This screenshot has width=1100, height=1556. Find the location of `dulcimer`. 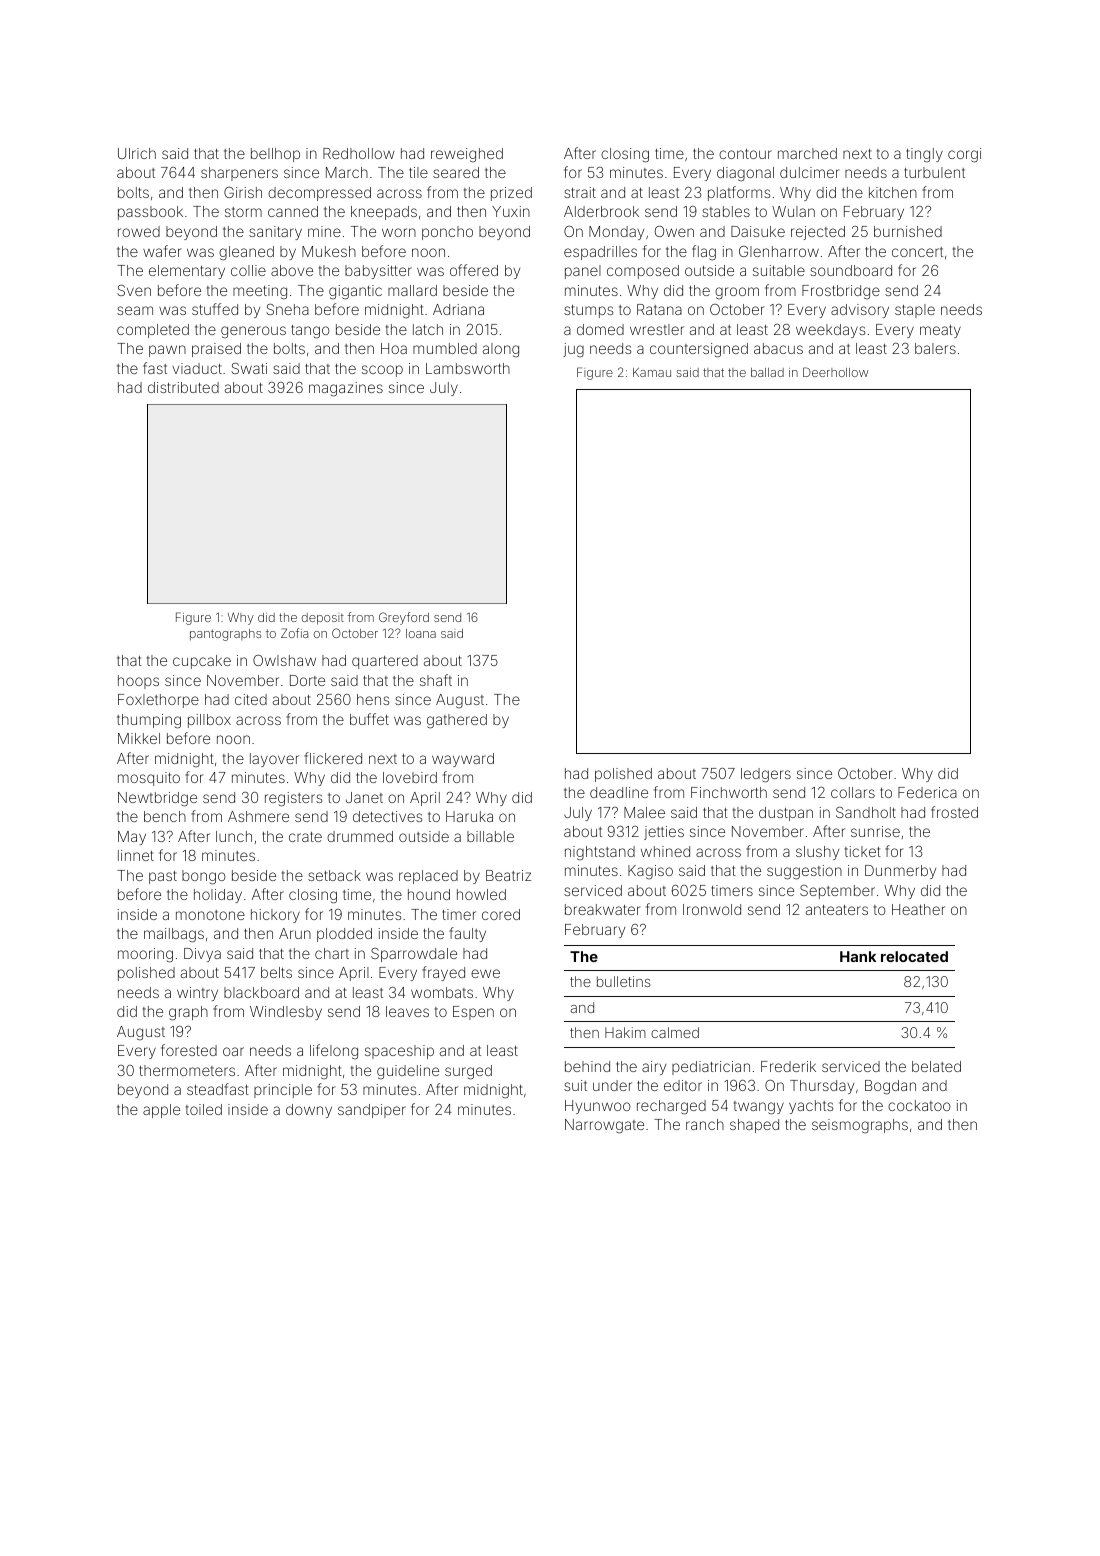

dulcimer is located at coordinates (809, 172).
